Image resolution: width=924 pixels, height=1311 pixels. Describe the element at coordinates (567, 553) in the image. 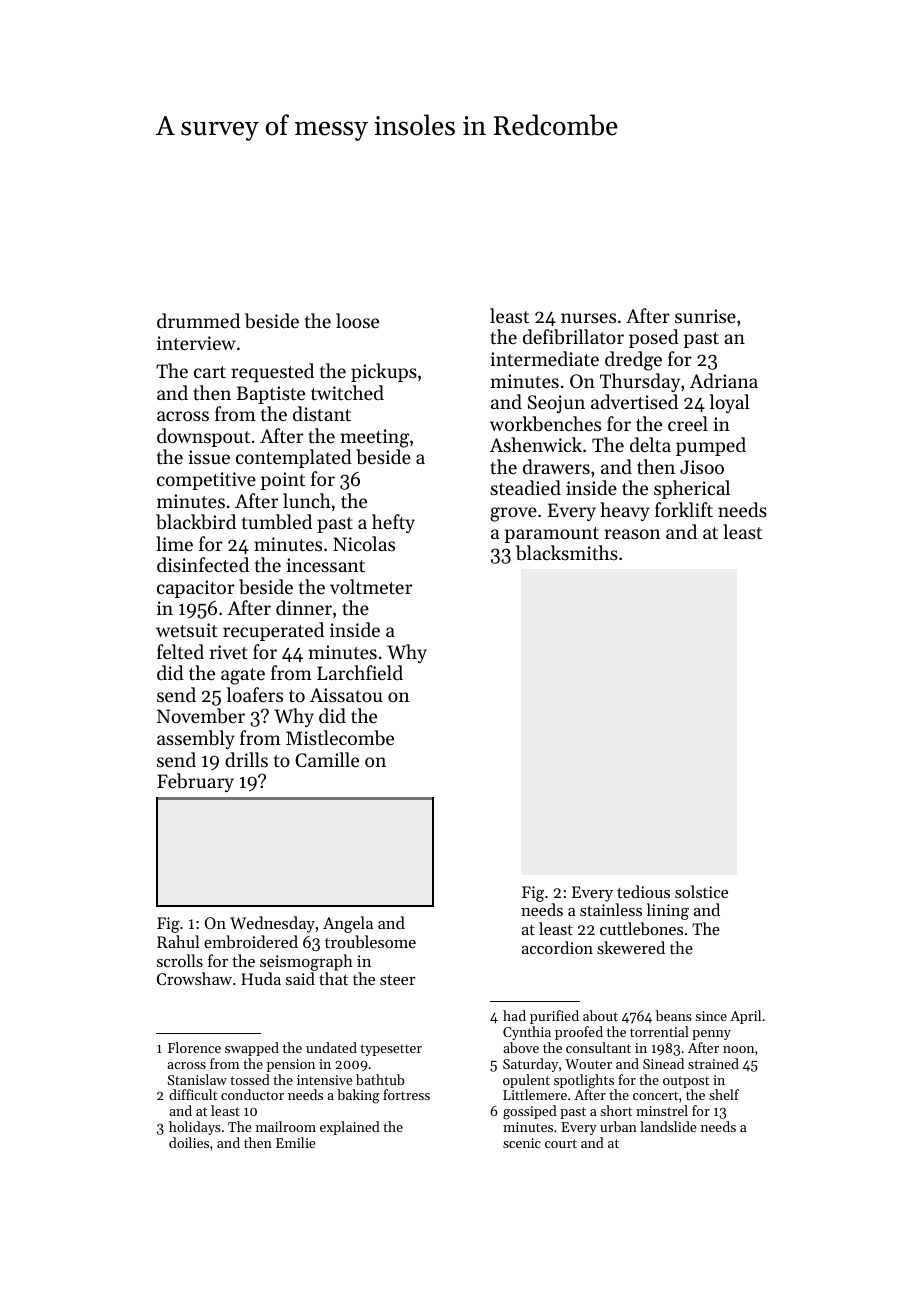

I see `blacksmiths` at that location.
